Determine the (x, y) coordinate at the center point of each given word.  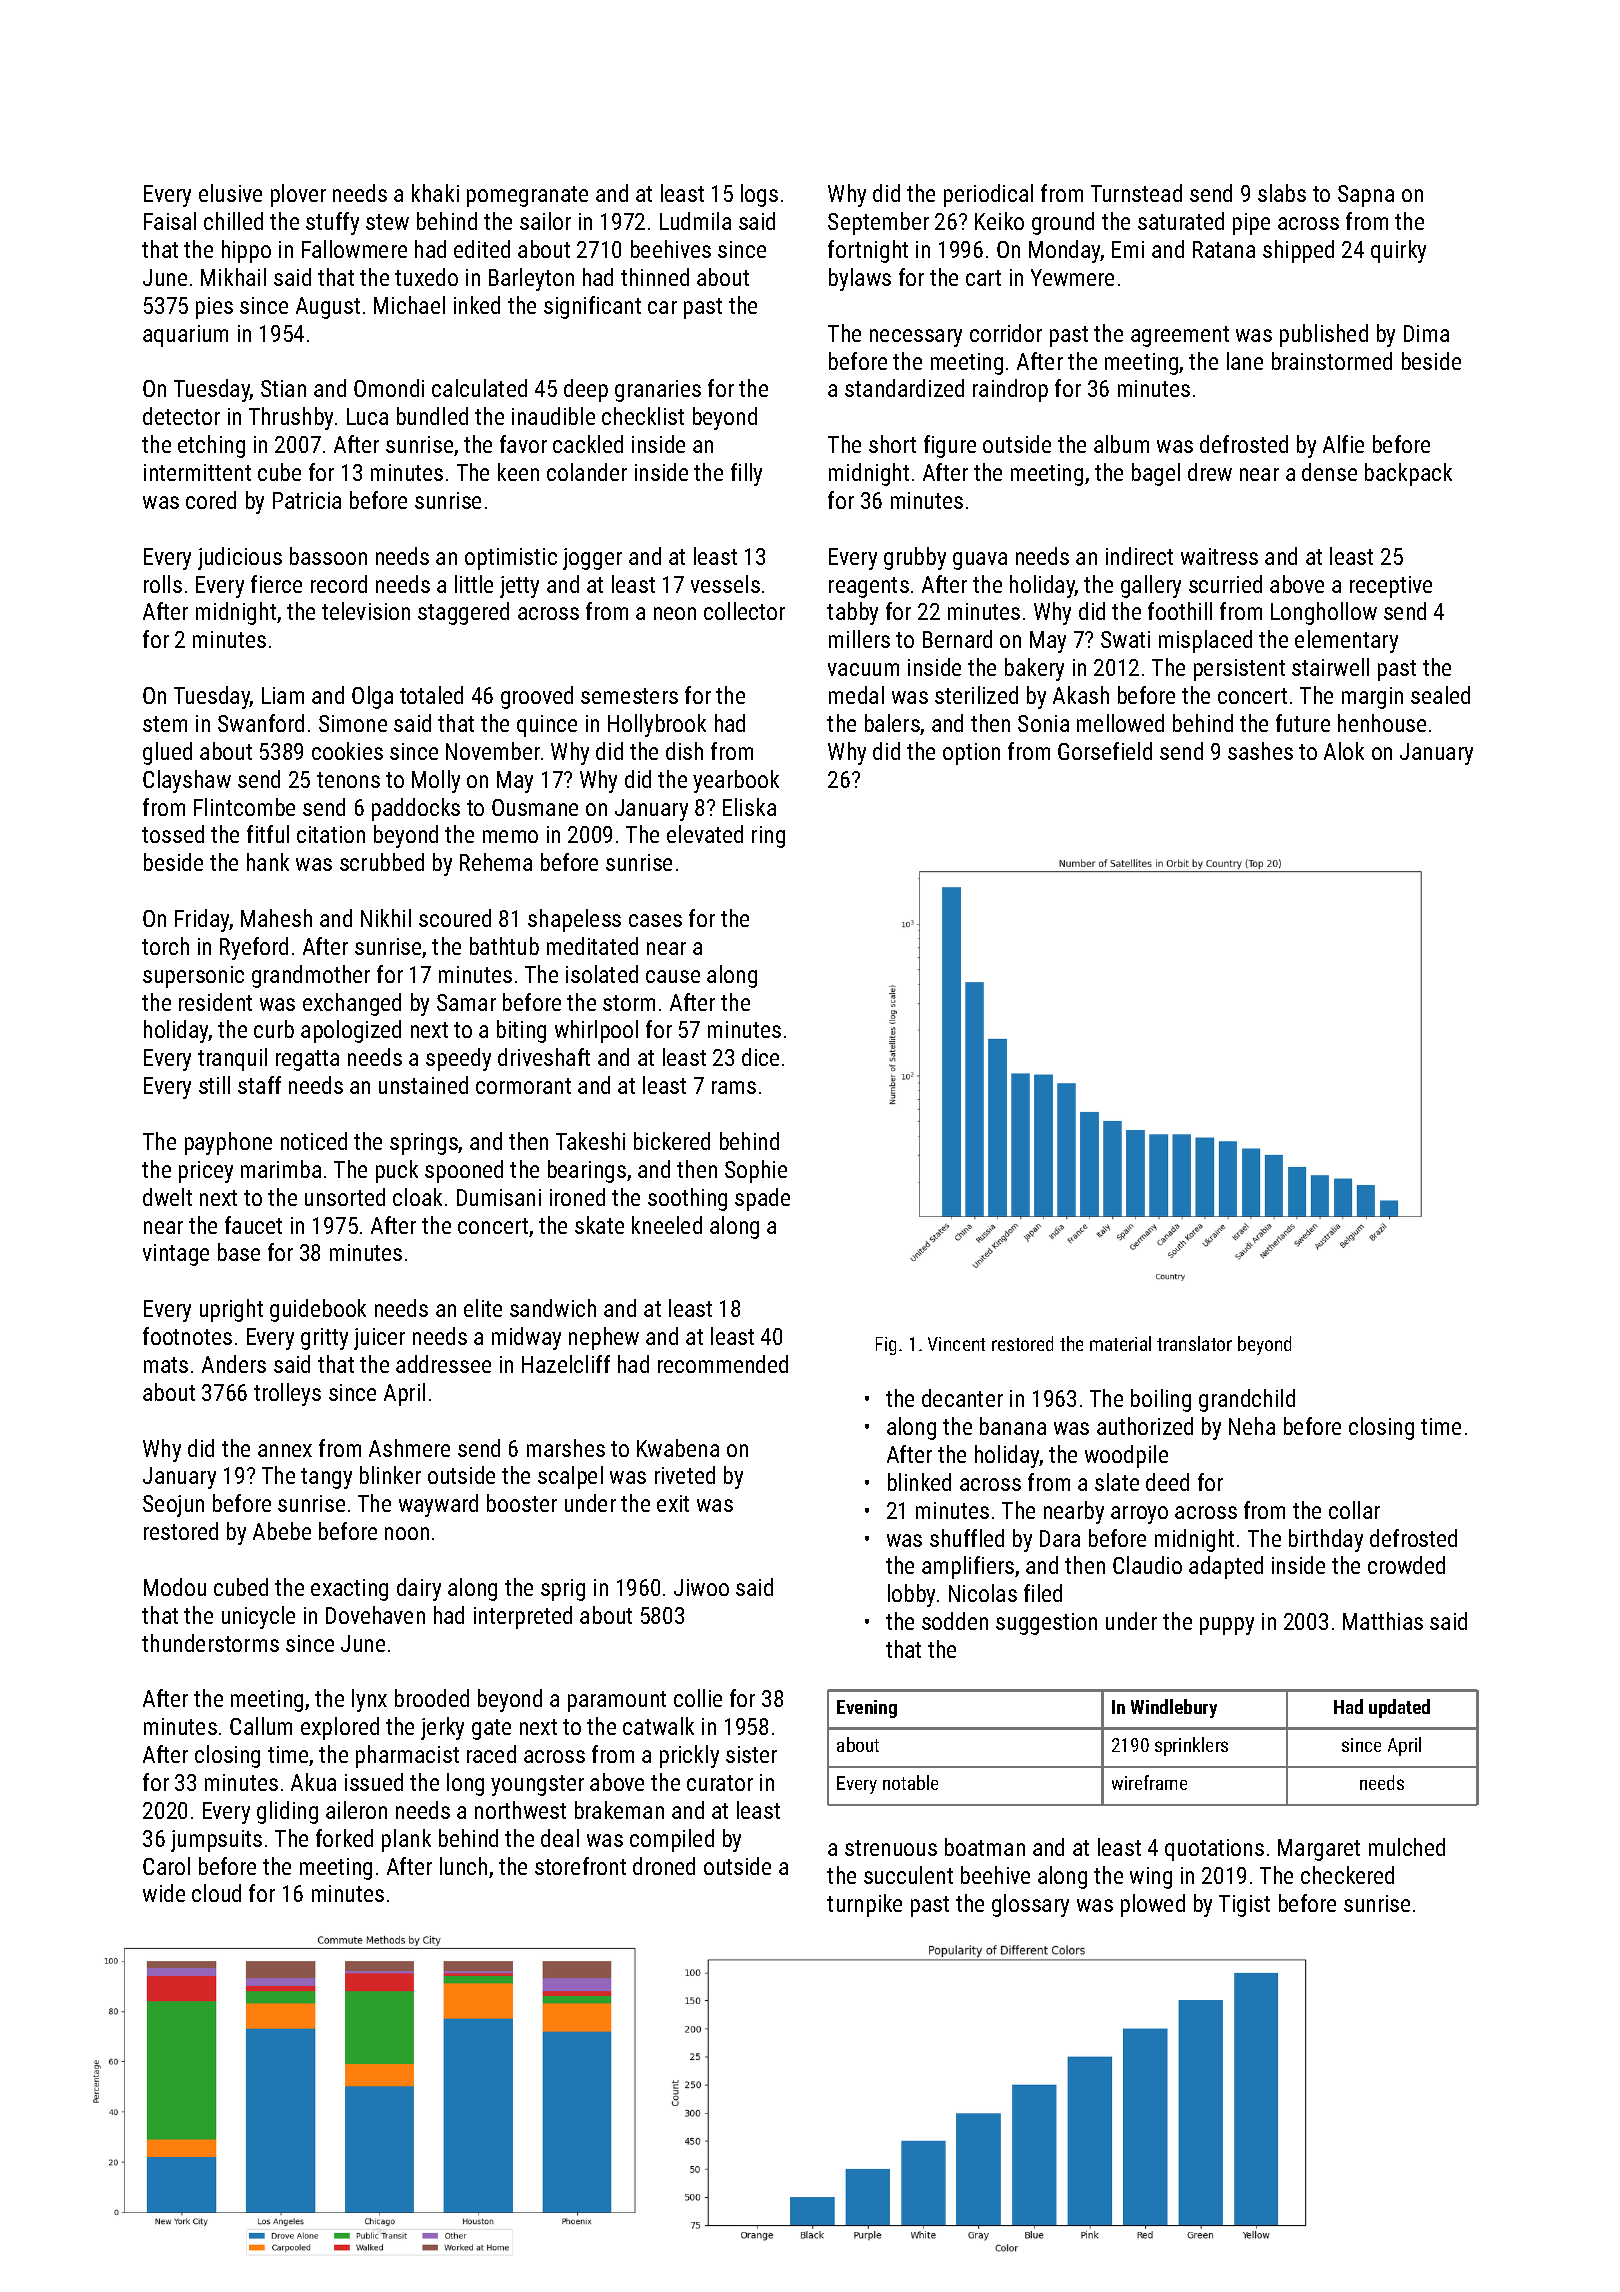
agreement (1180, 336)
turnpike (864, 1905)
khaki (435, 193)
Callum (261, 1726)
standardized (904, 388)
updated (1399, 1708)
